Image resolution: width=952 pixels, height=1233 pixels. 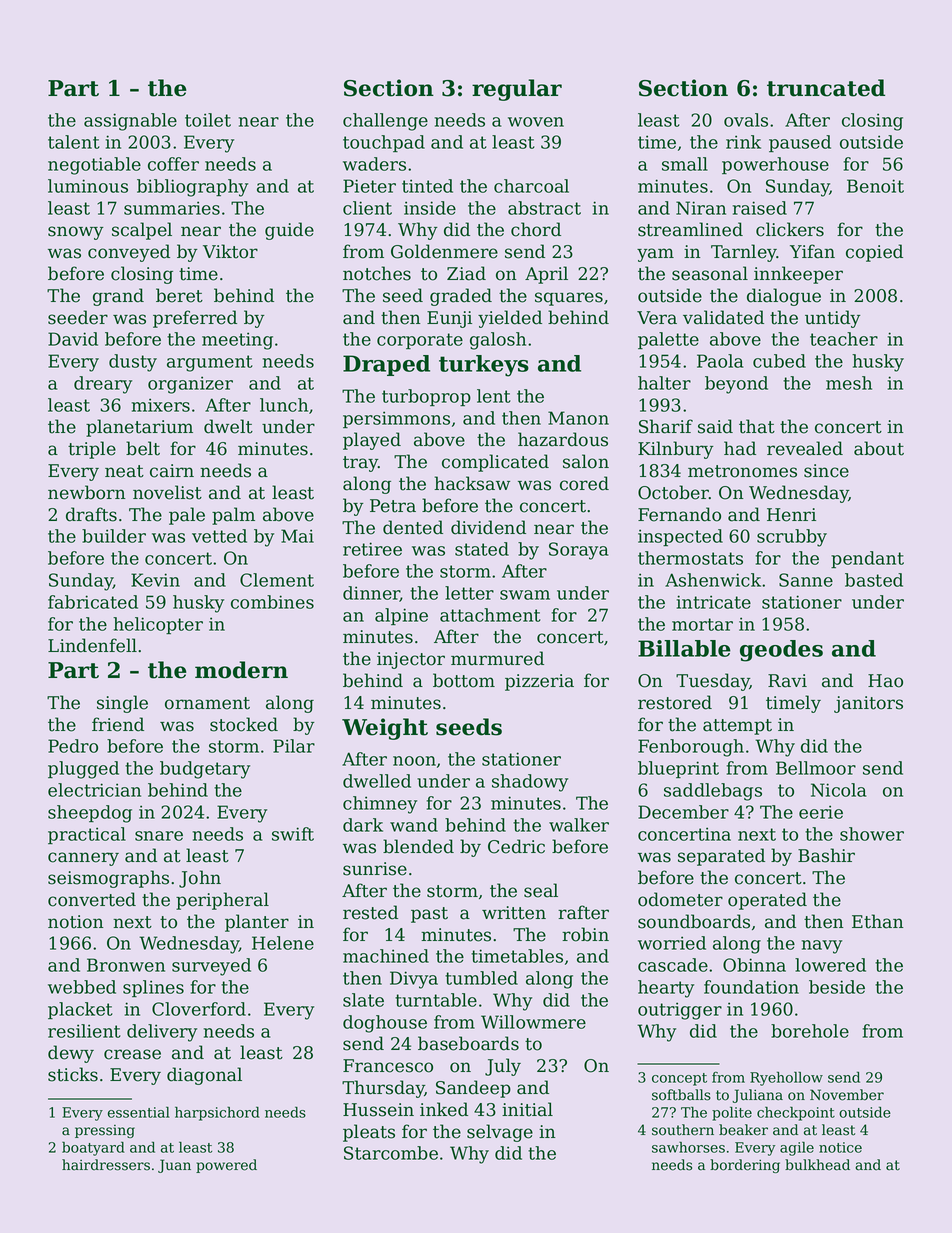 I want to click on attachment, so click(x=490, y=615).
